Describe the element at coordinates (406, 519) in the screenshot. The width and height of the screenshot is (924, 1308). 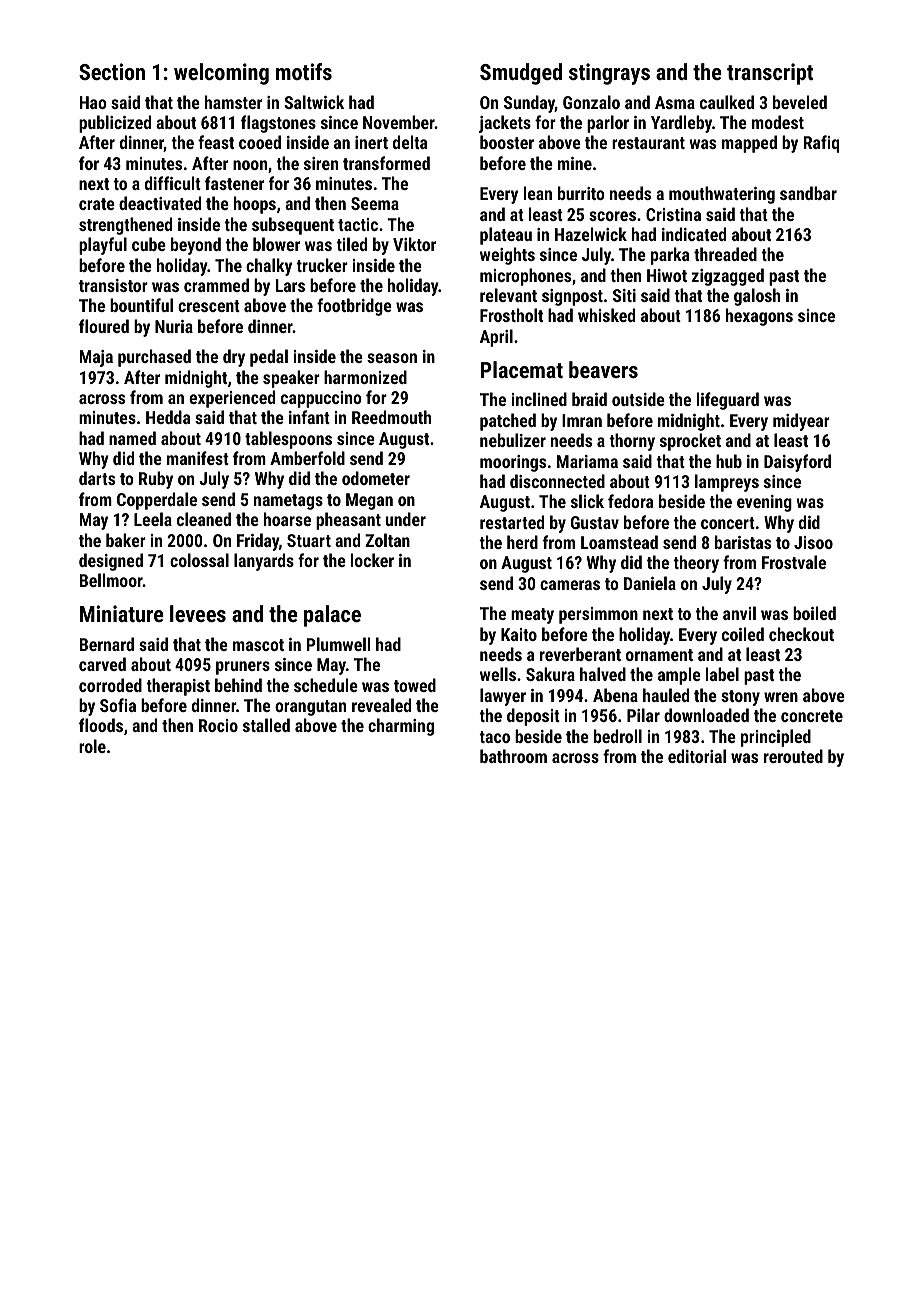
I see `under` at that location.
